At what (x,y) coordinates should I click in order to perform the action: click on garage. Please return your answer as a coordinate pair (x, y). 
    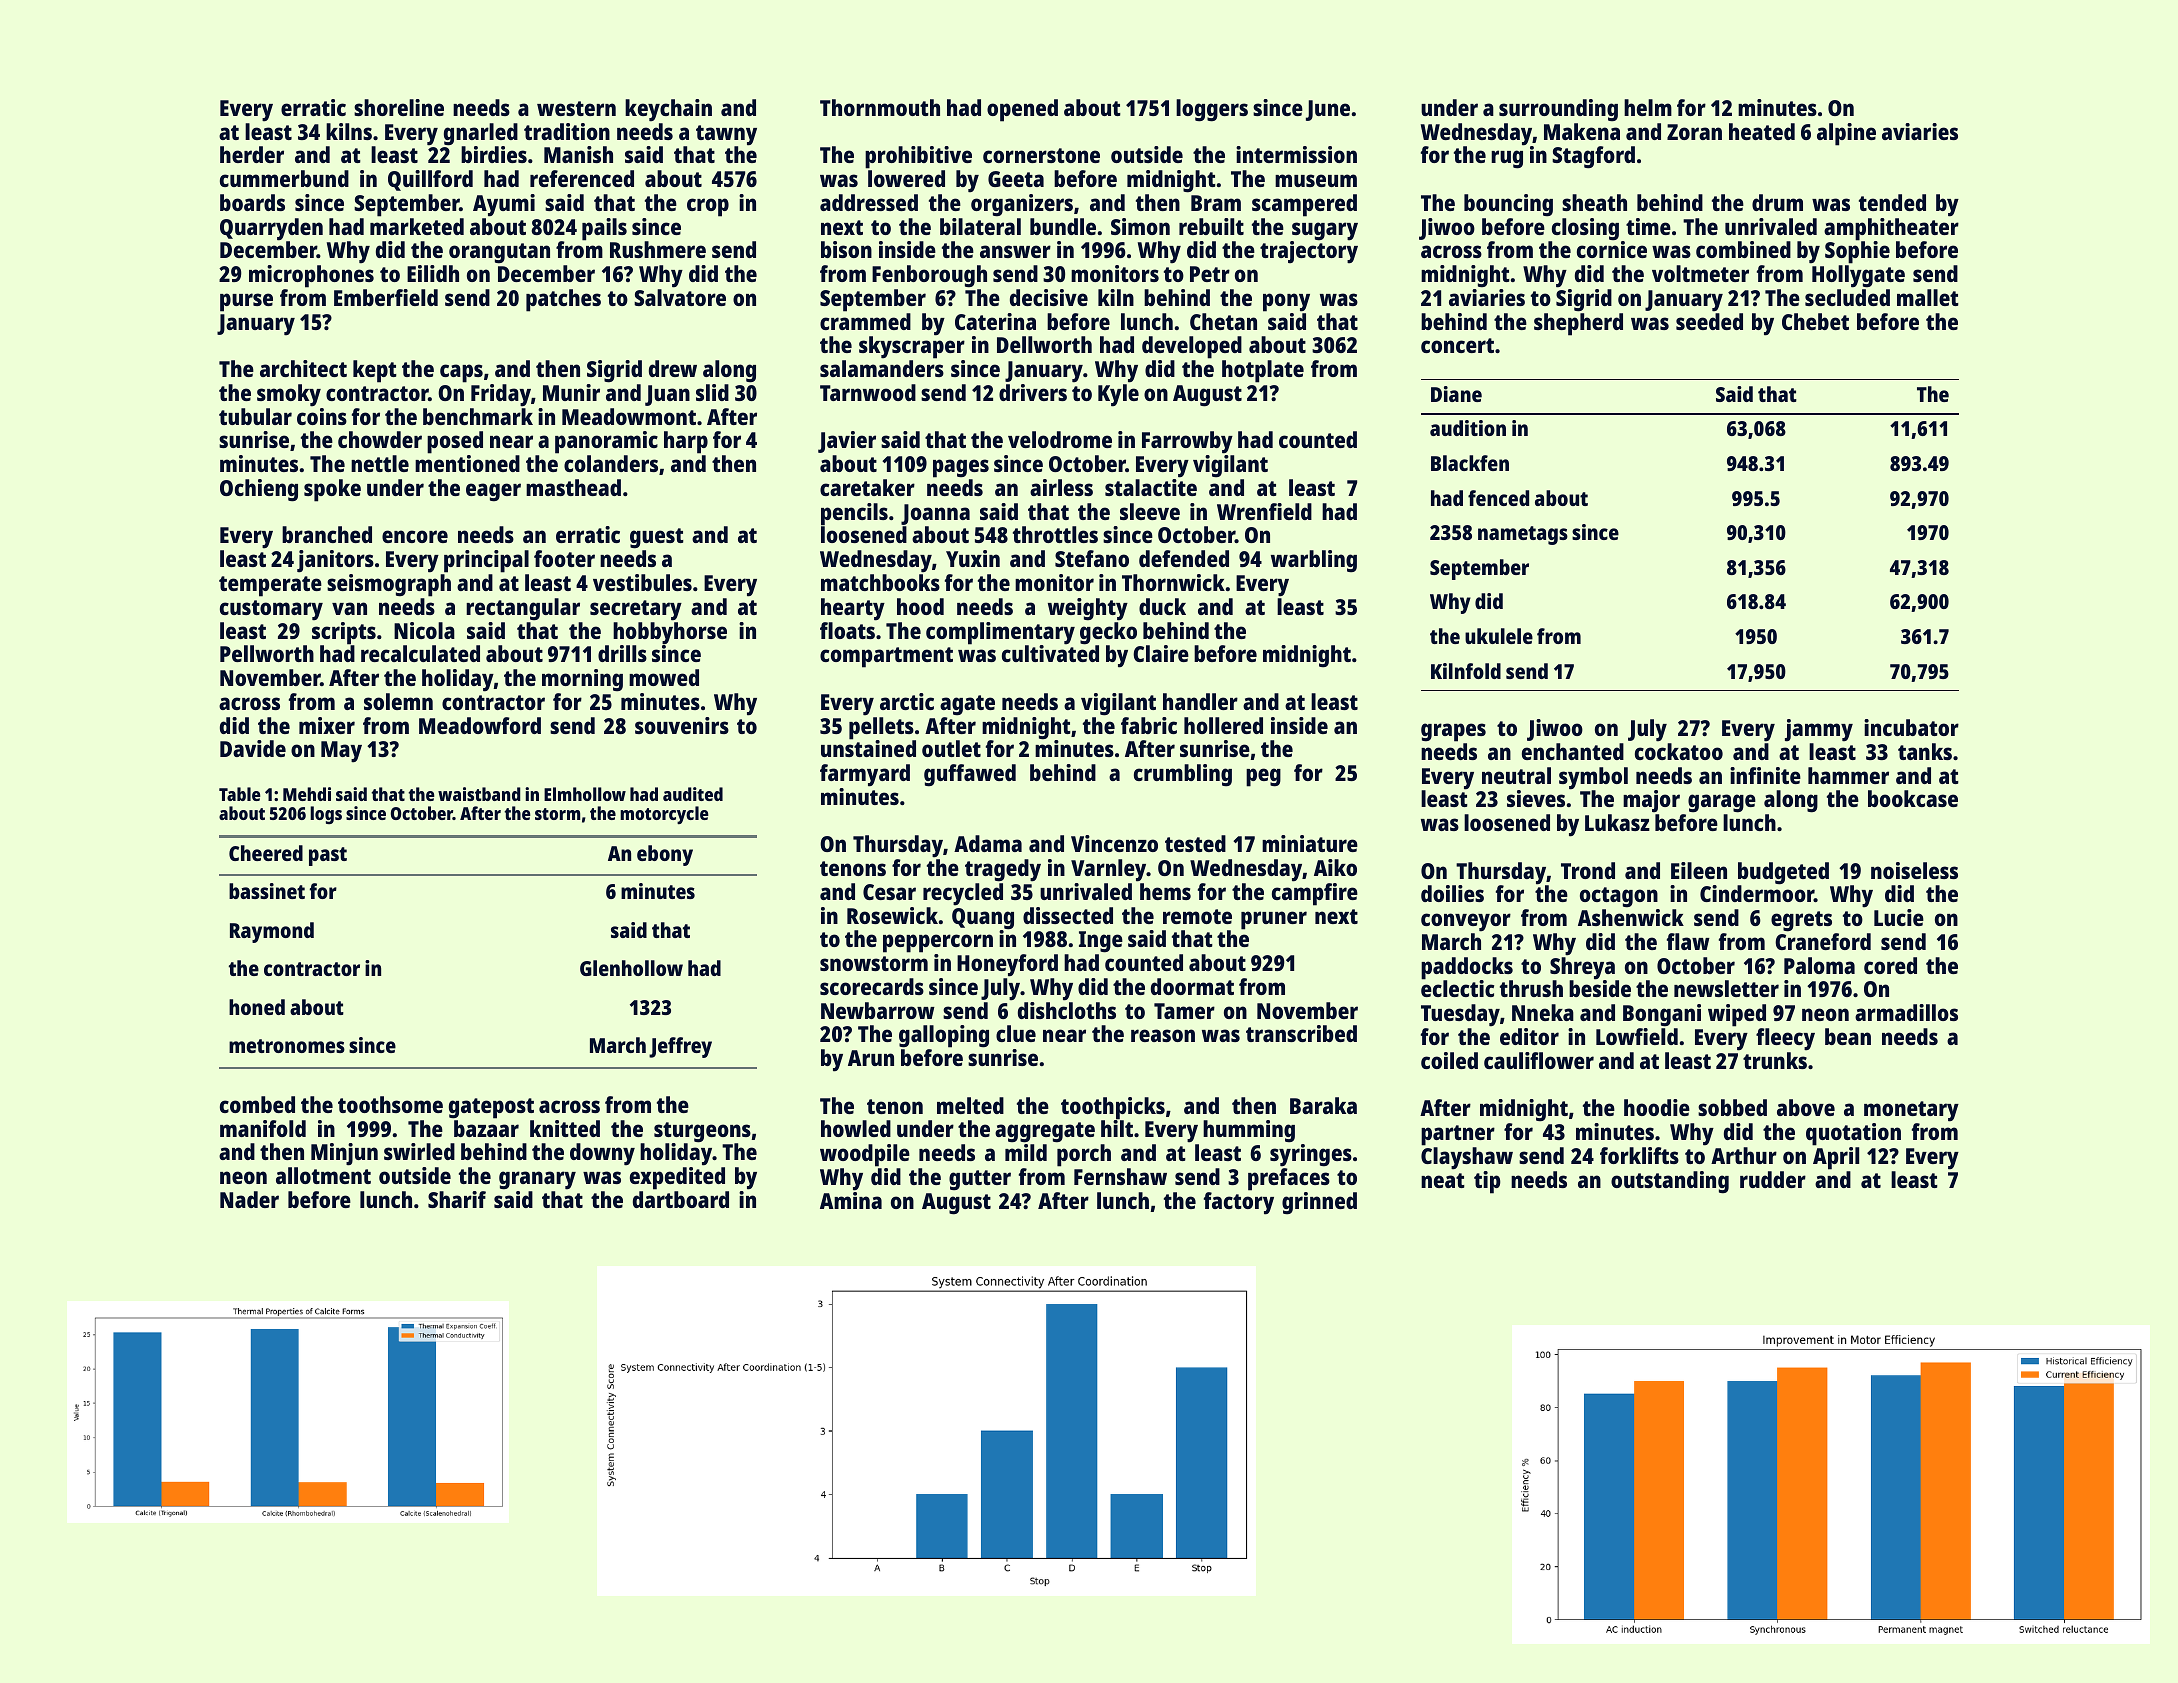
    Looking at the image, I should click on (1722, 803).
